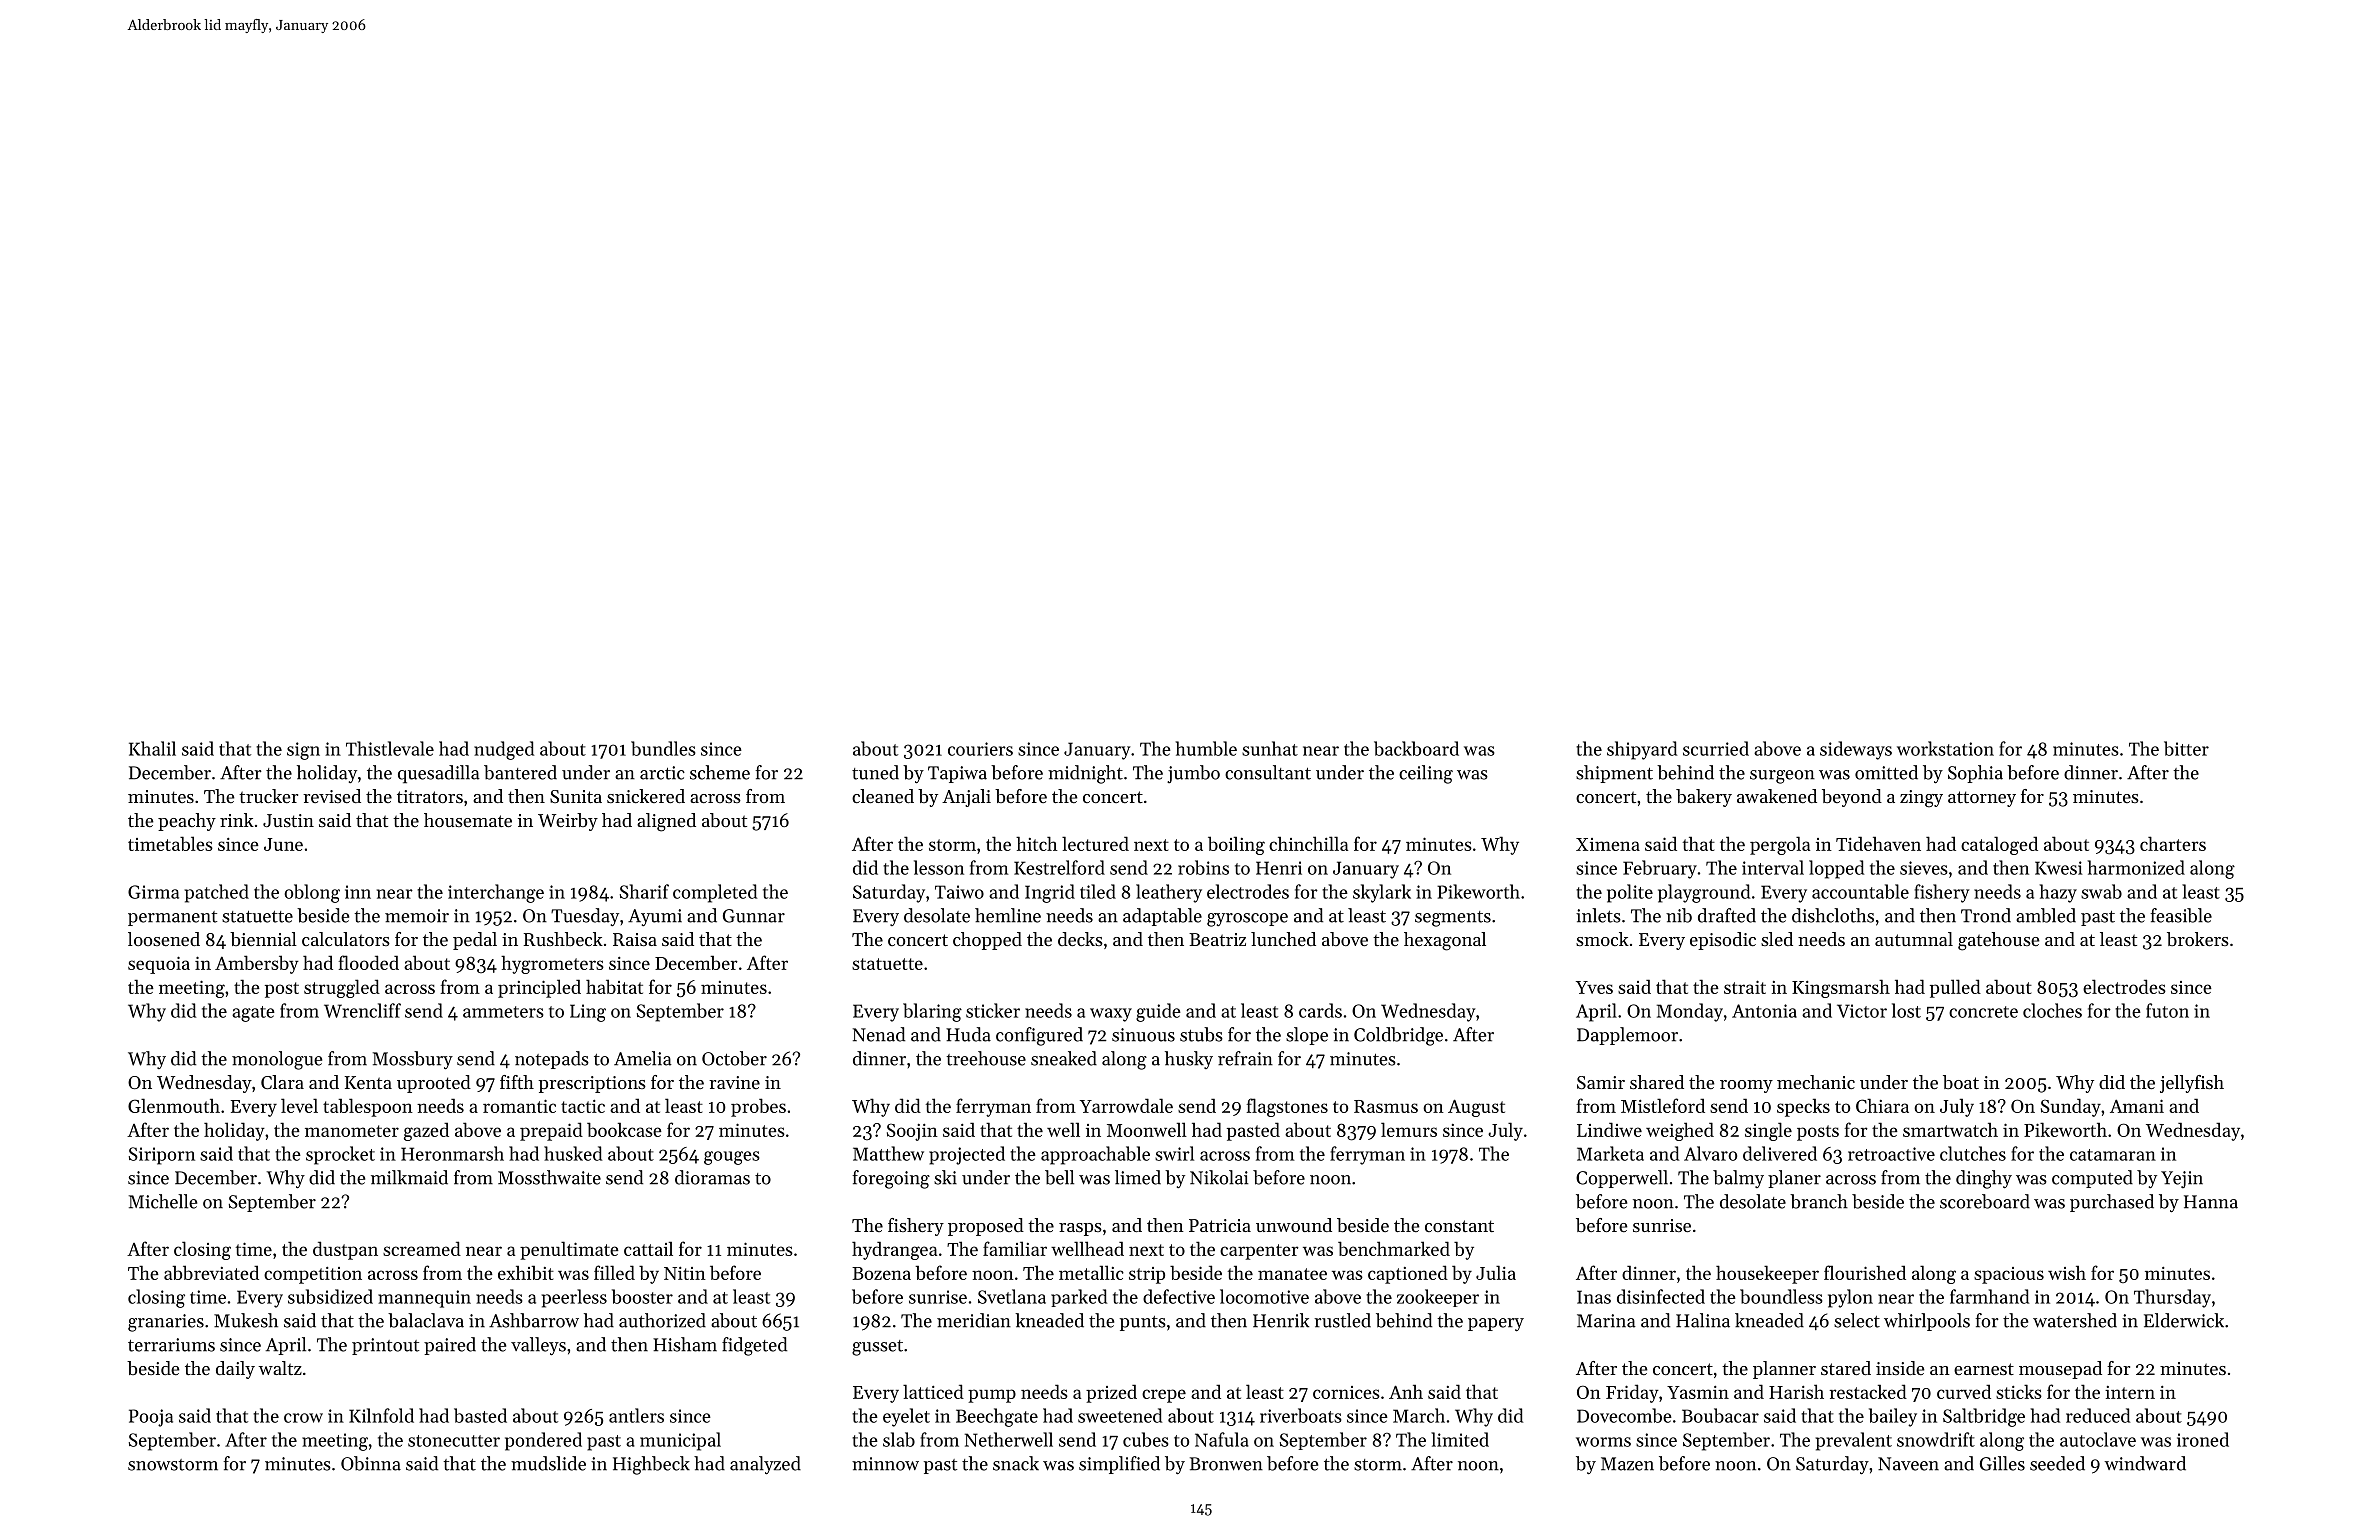 This document has height=1540, width=2380. What do you see at coordinates (1346, 1392) in the document?
I see `cornices` at bounding box center [1346, 1392].
